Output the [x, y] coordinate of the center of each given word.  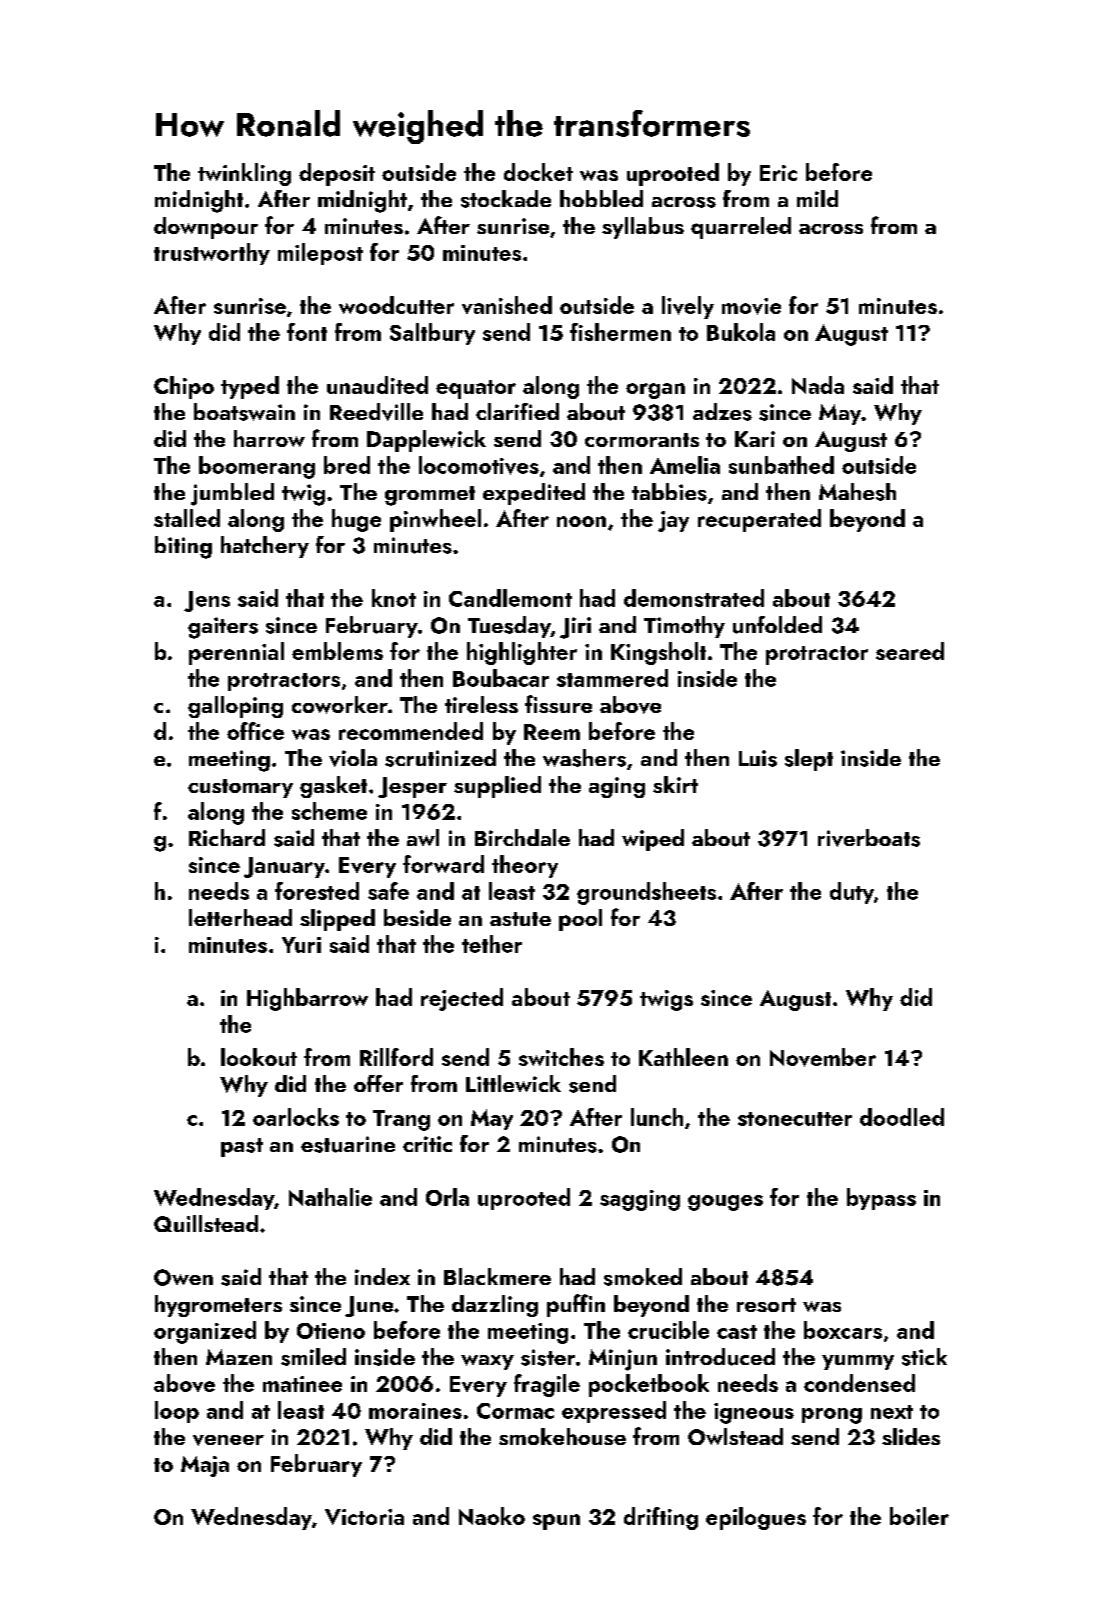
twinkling [244, 174]
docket [538, 172]
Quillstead [206, 1223]
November [823, 1057]
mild [817, 198]
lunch [657, 1117]
